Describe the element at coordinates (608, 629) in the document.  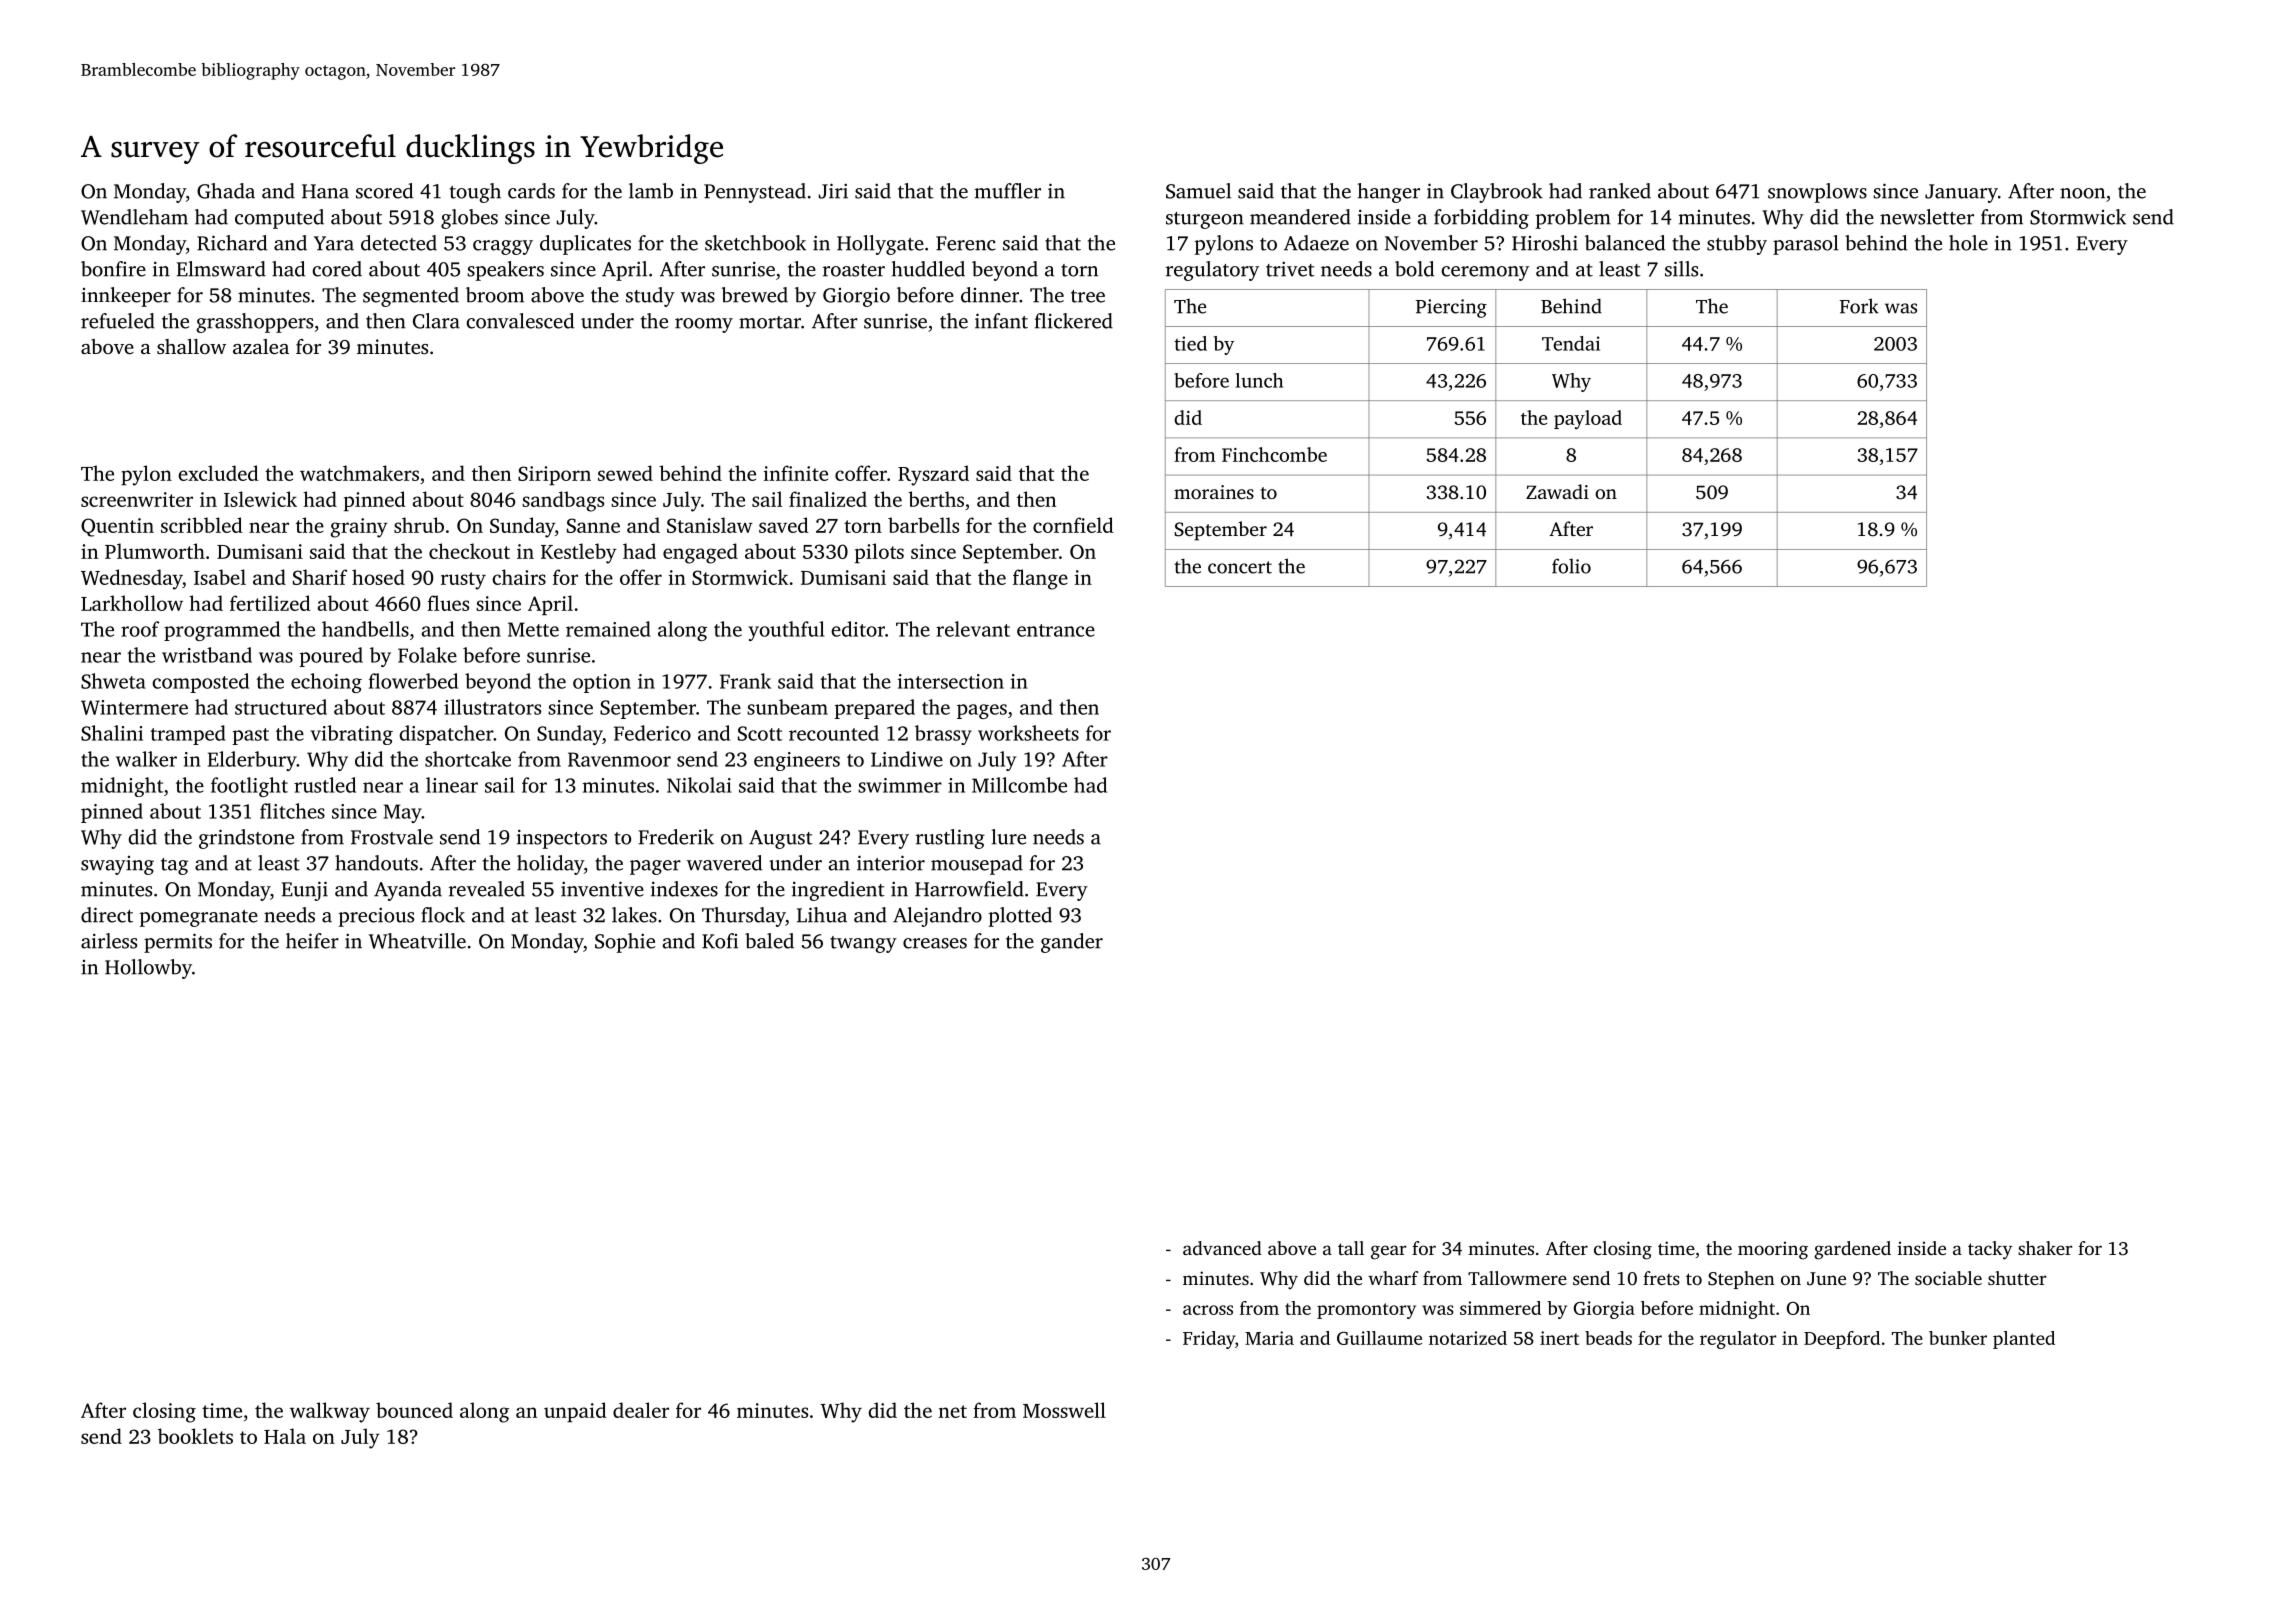
I see `remained` at that location.
